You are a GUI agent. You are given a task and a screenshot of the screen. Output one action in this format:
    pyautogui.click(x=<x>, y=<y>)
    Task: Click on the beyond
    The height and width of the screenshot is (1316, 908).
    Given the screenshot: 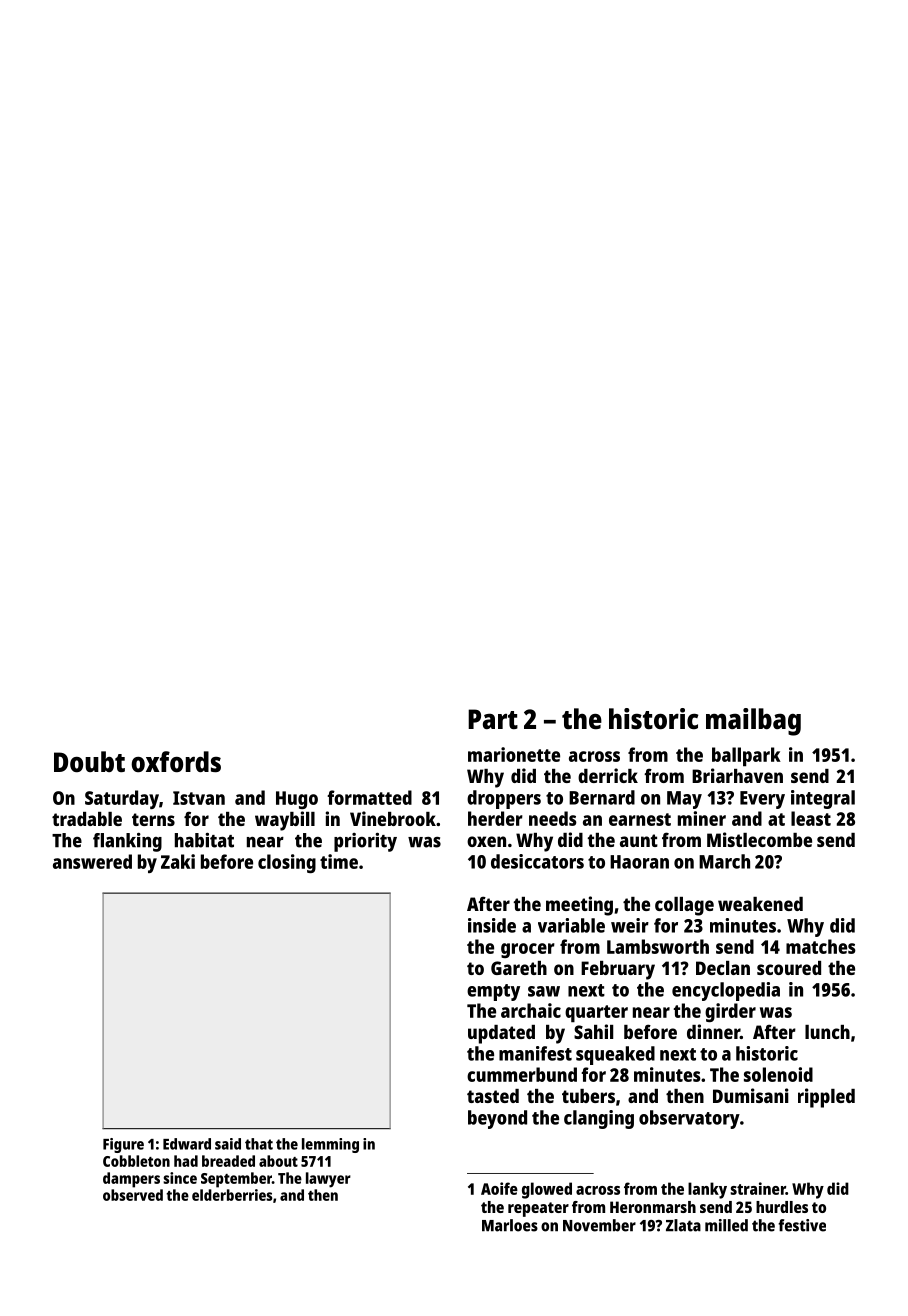 What is the action you would take?
    pyautogui.click(x=497, y=1119)
